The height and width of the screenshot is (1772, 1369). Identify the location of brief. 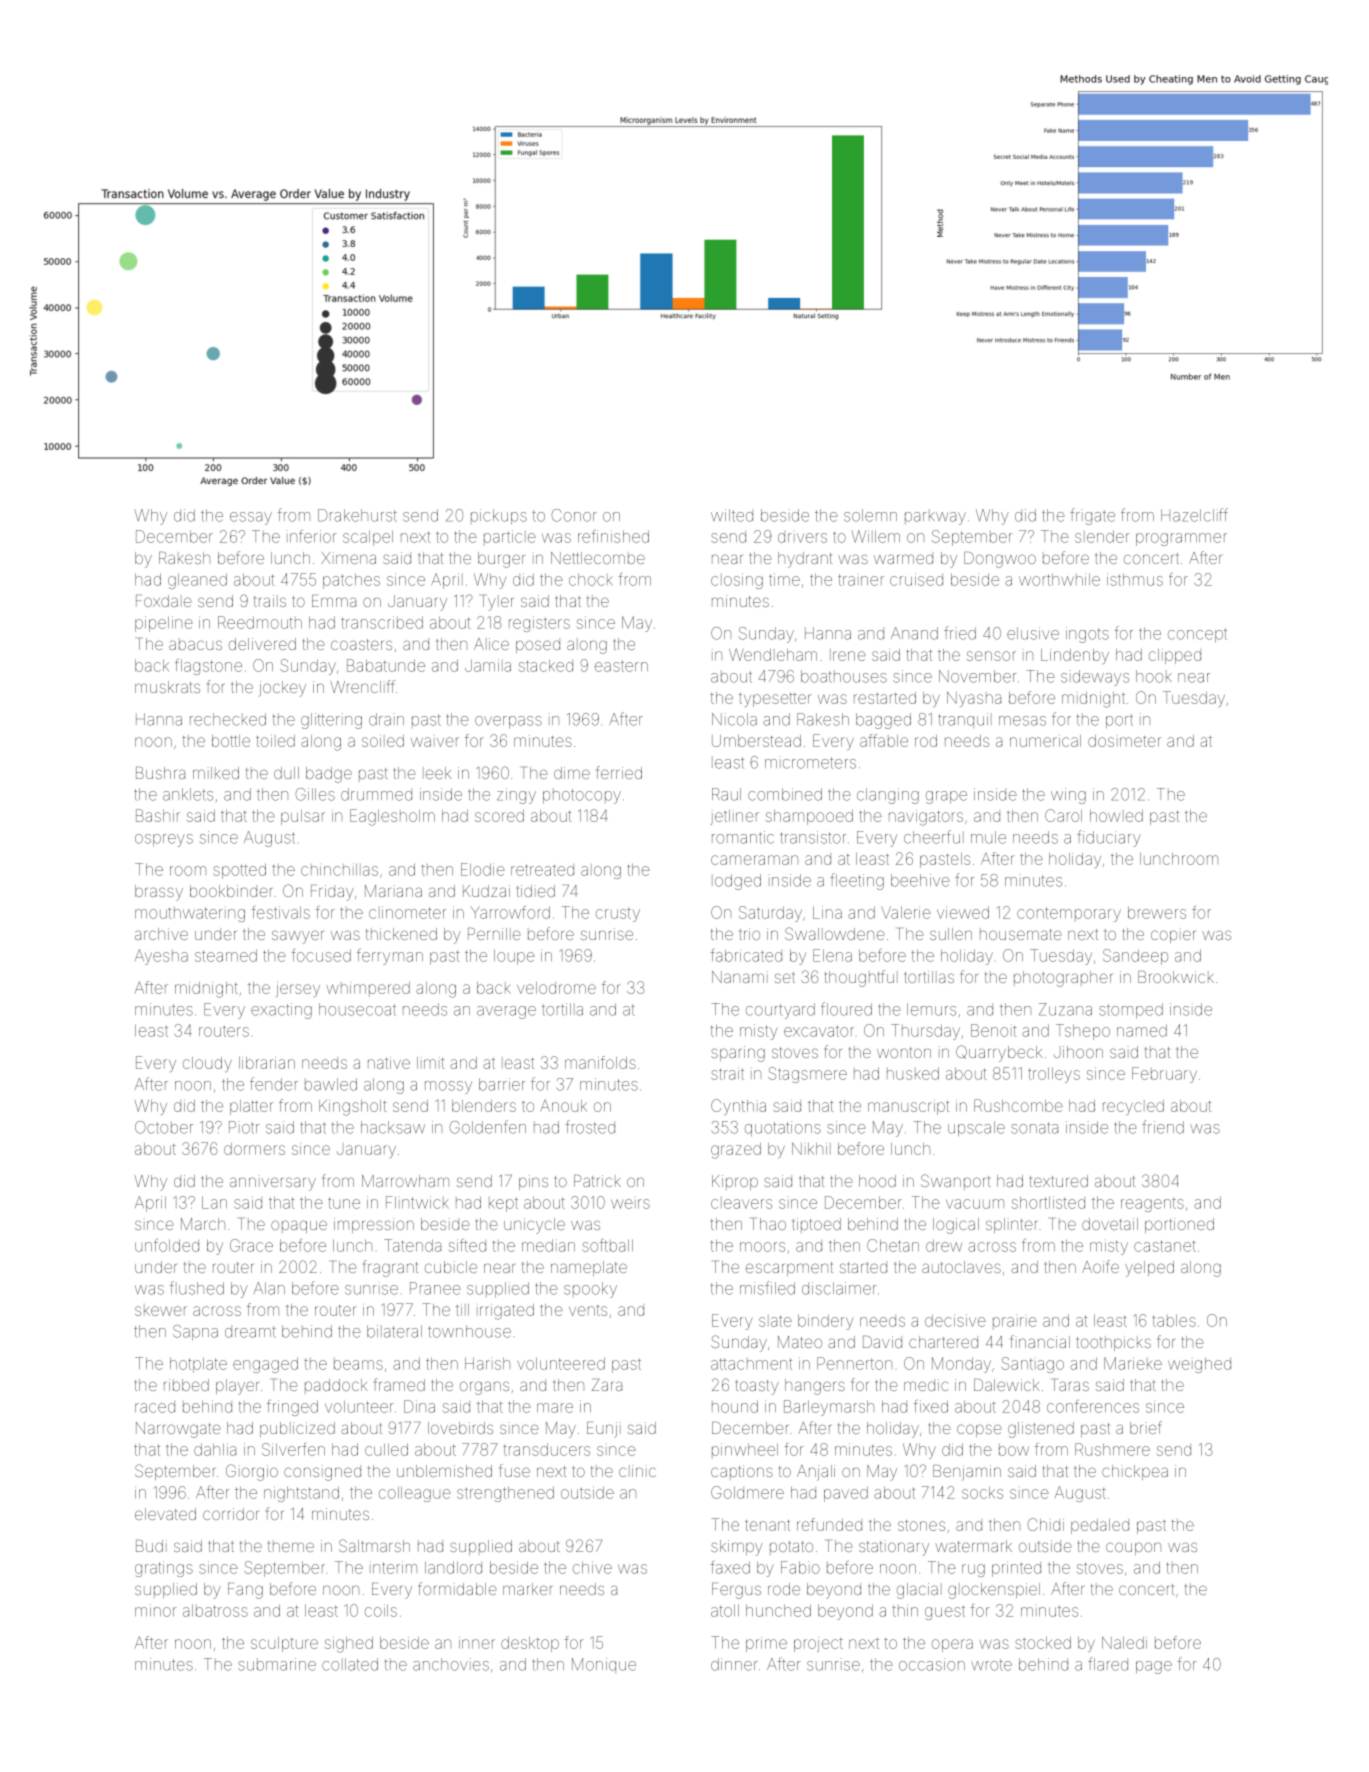
(1146, 1427).
